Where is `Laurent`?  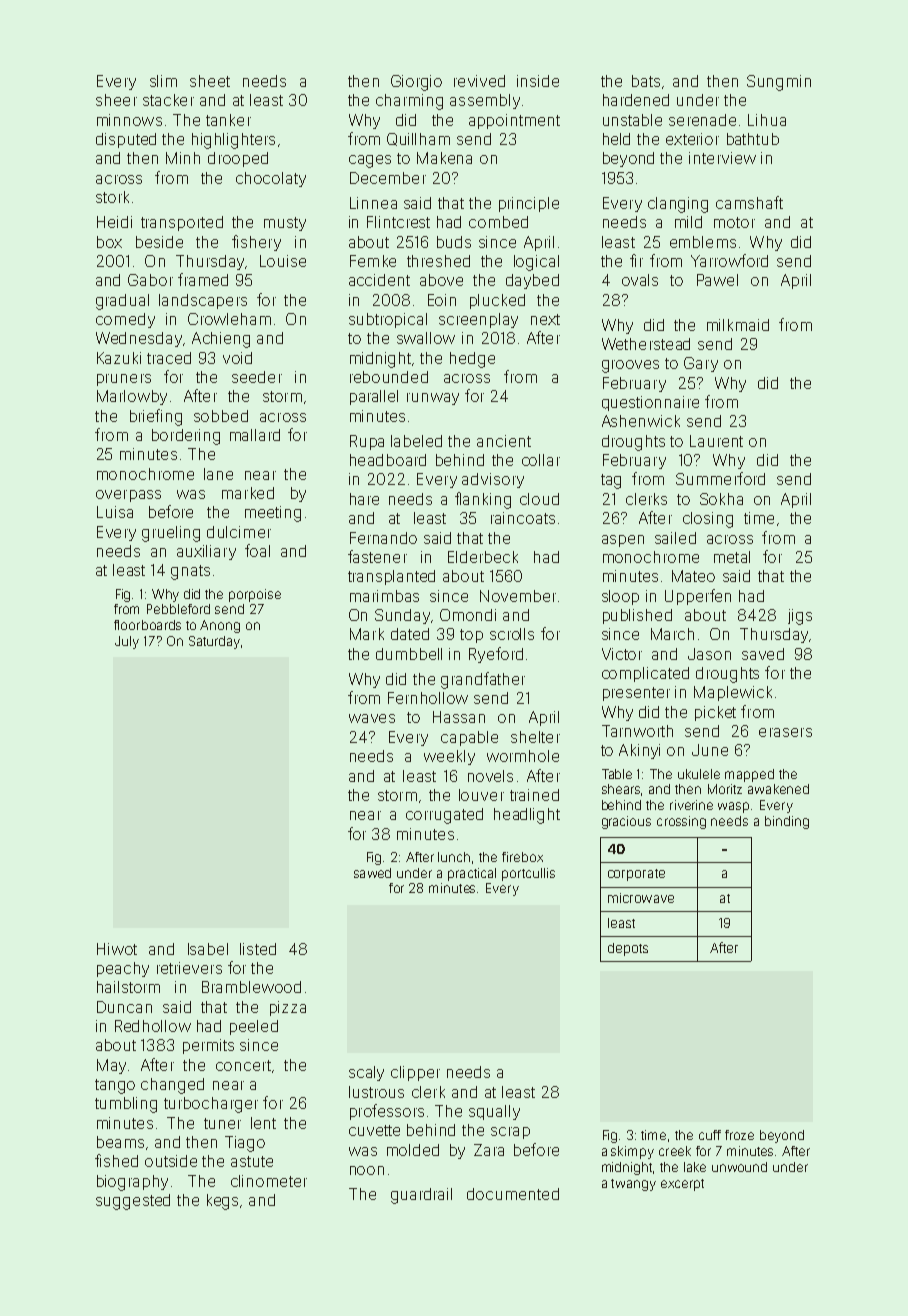
Laurent is located at coordinates (716, 441).
